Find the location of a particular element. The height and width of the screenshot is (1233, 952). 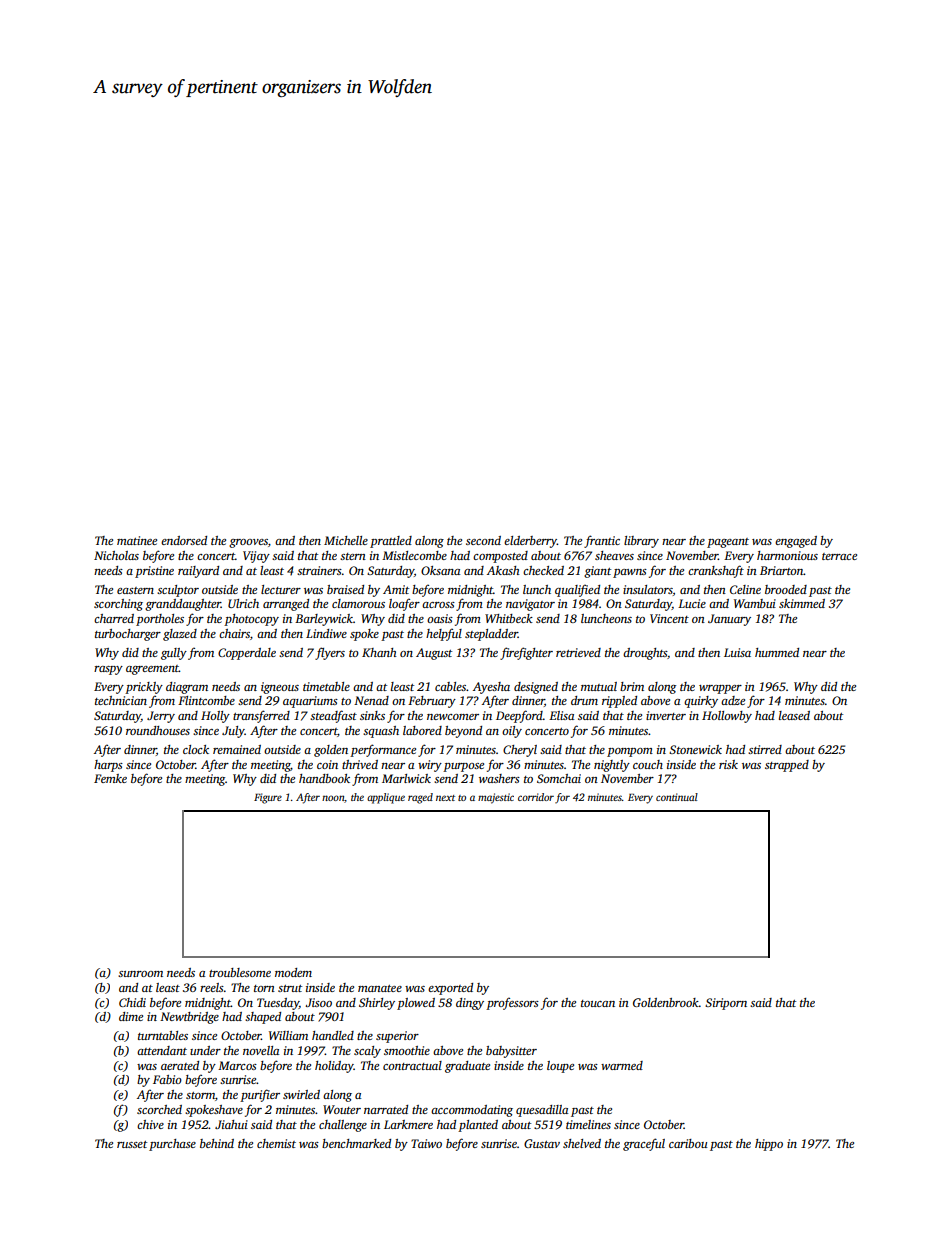

engaged is located at coordinates (796, 542).
